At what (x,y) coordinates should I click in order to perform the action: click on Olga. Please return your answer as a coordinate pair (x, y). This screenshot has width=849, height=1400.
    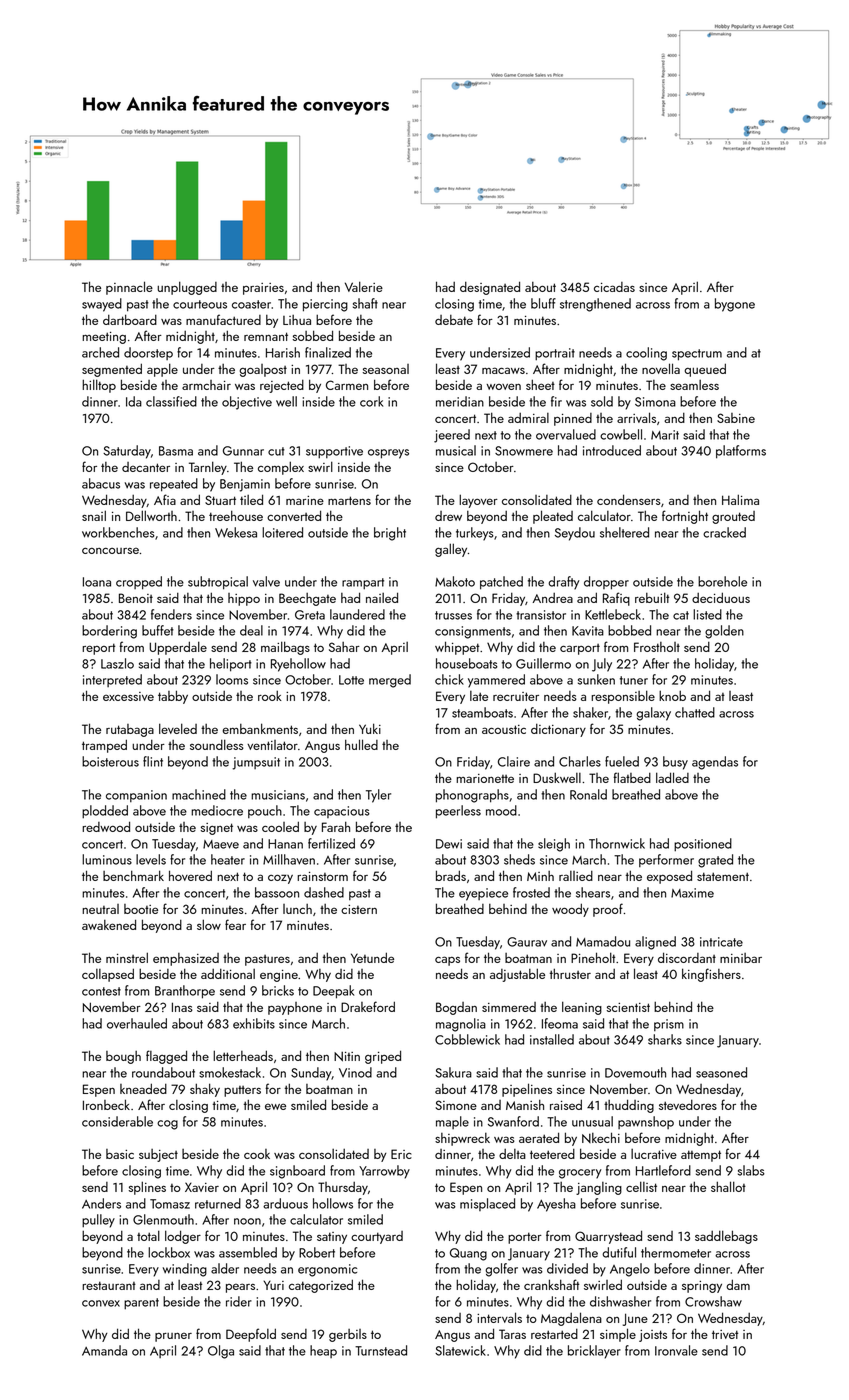
    Looking at the image, I should click on (221, 1352).
